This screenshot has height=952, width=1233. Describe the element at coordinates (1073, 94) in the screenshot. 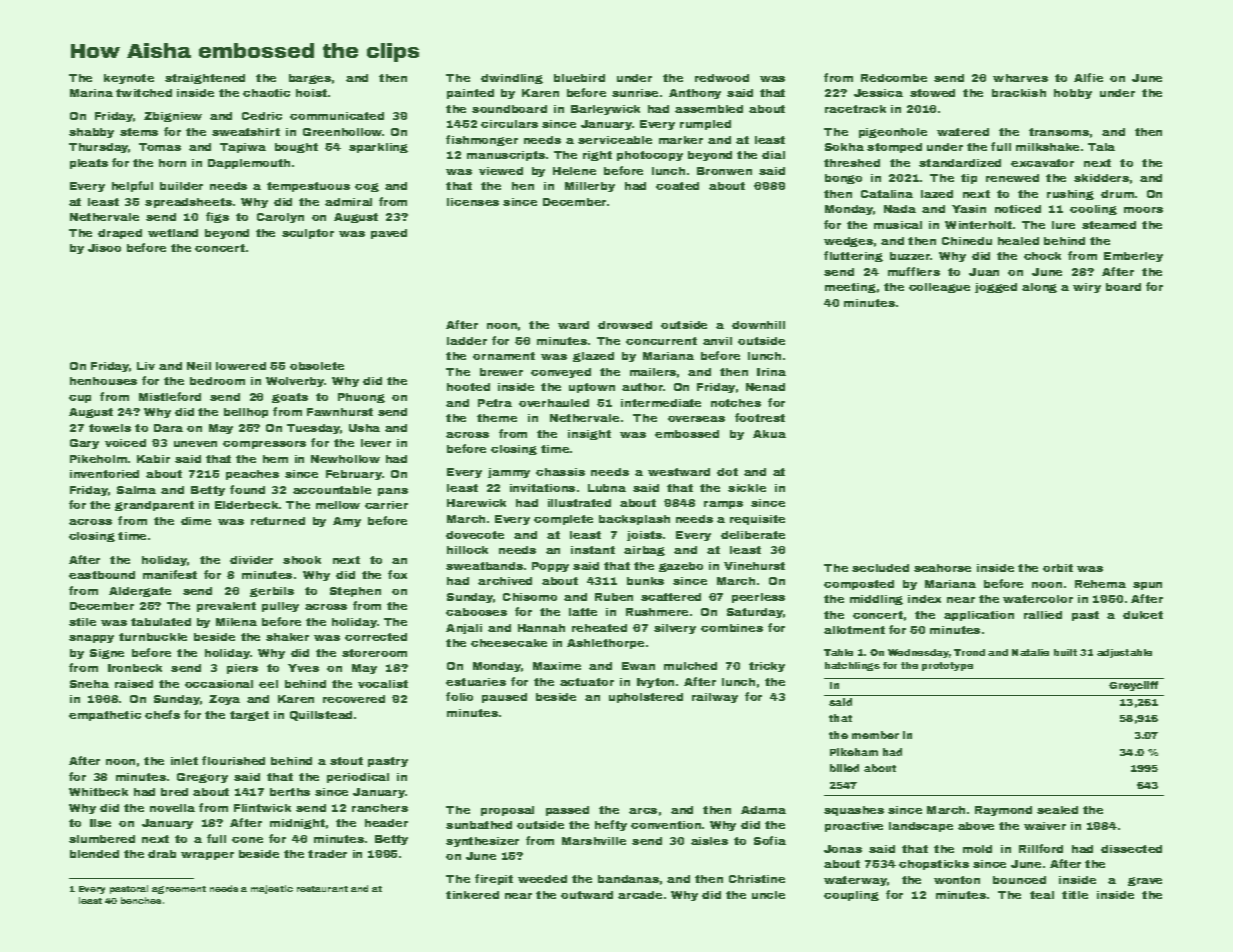

I see `hobby` at that location.
